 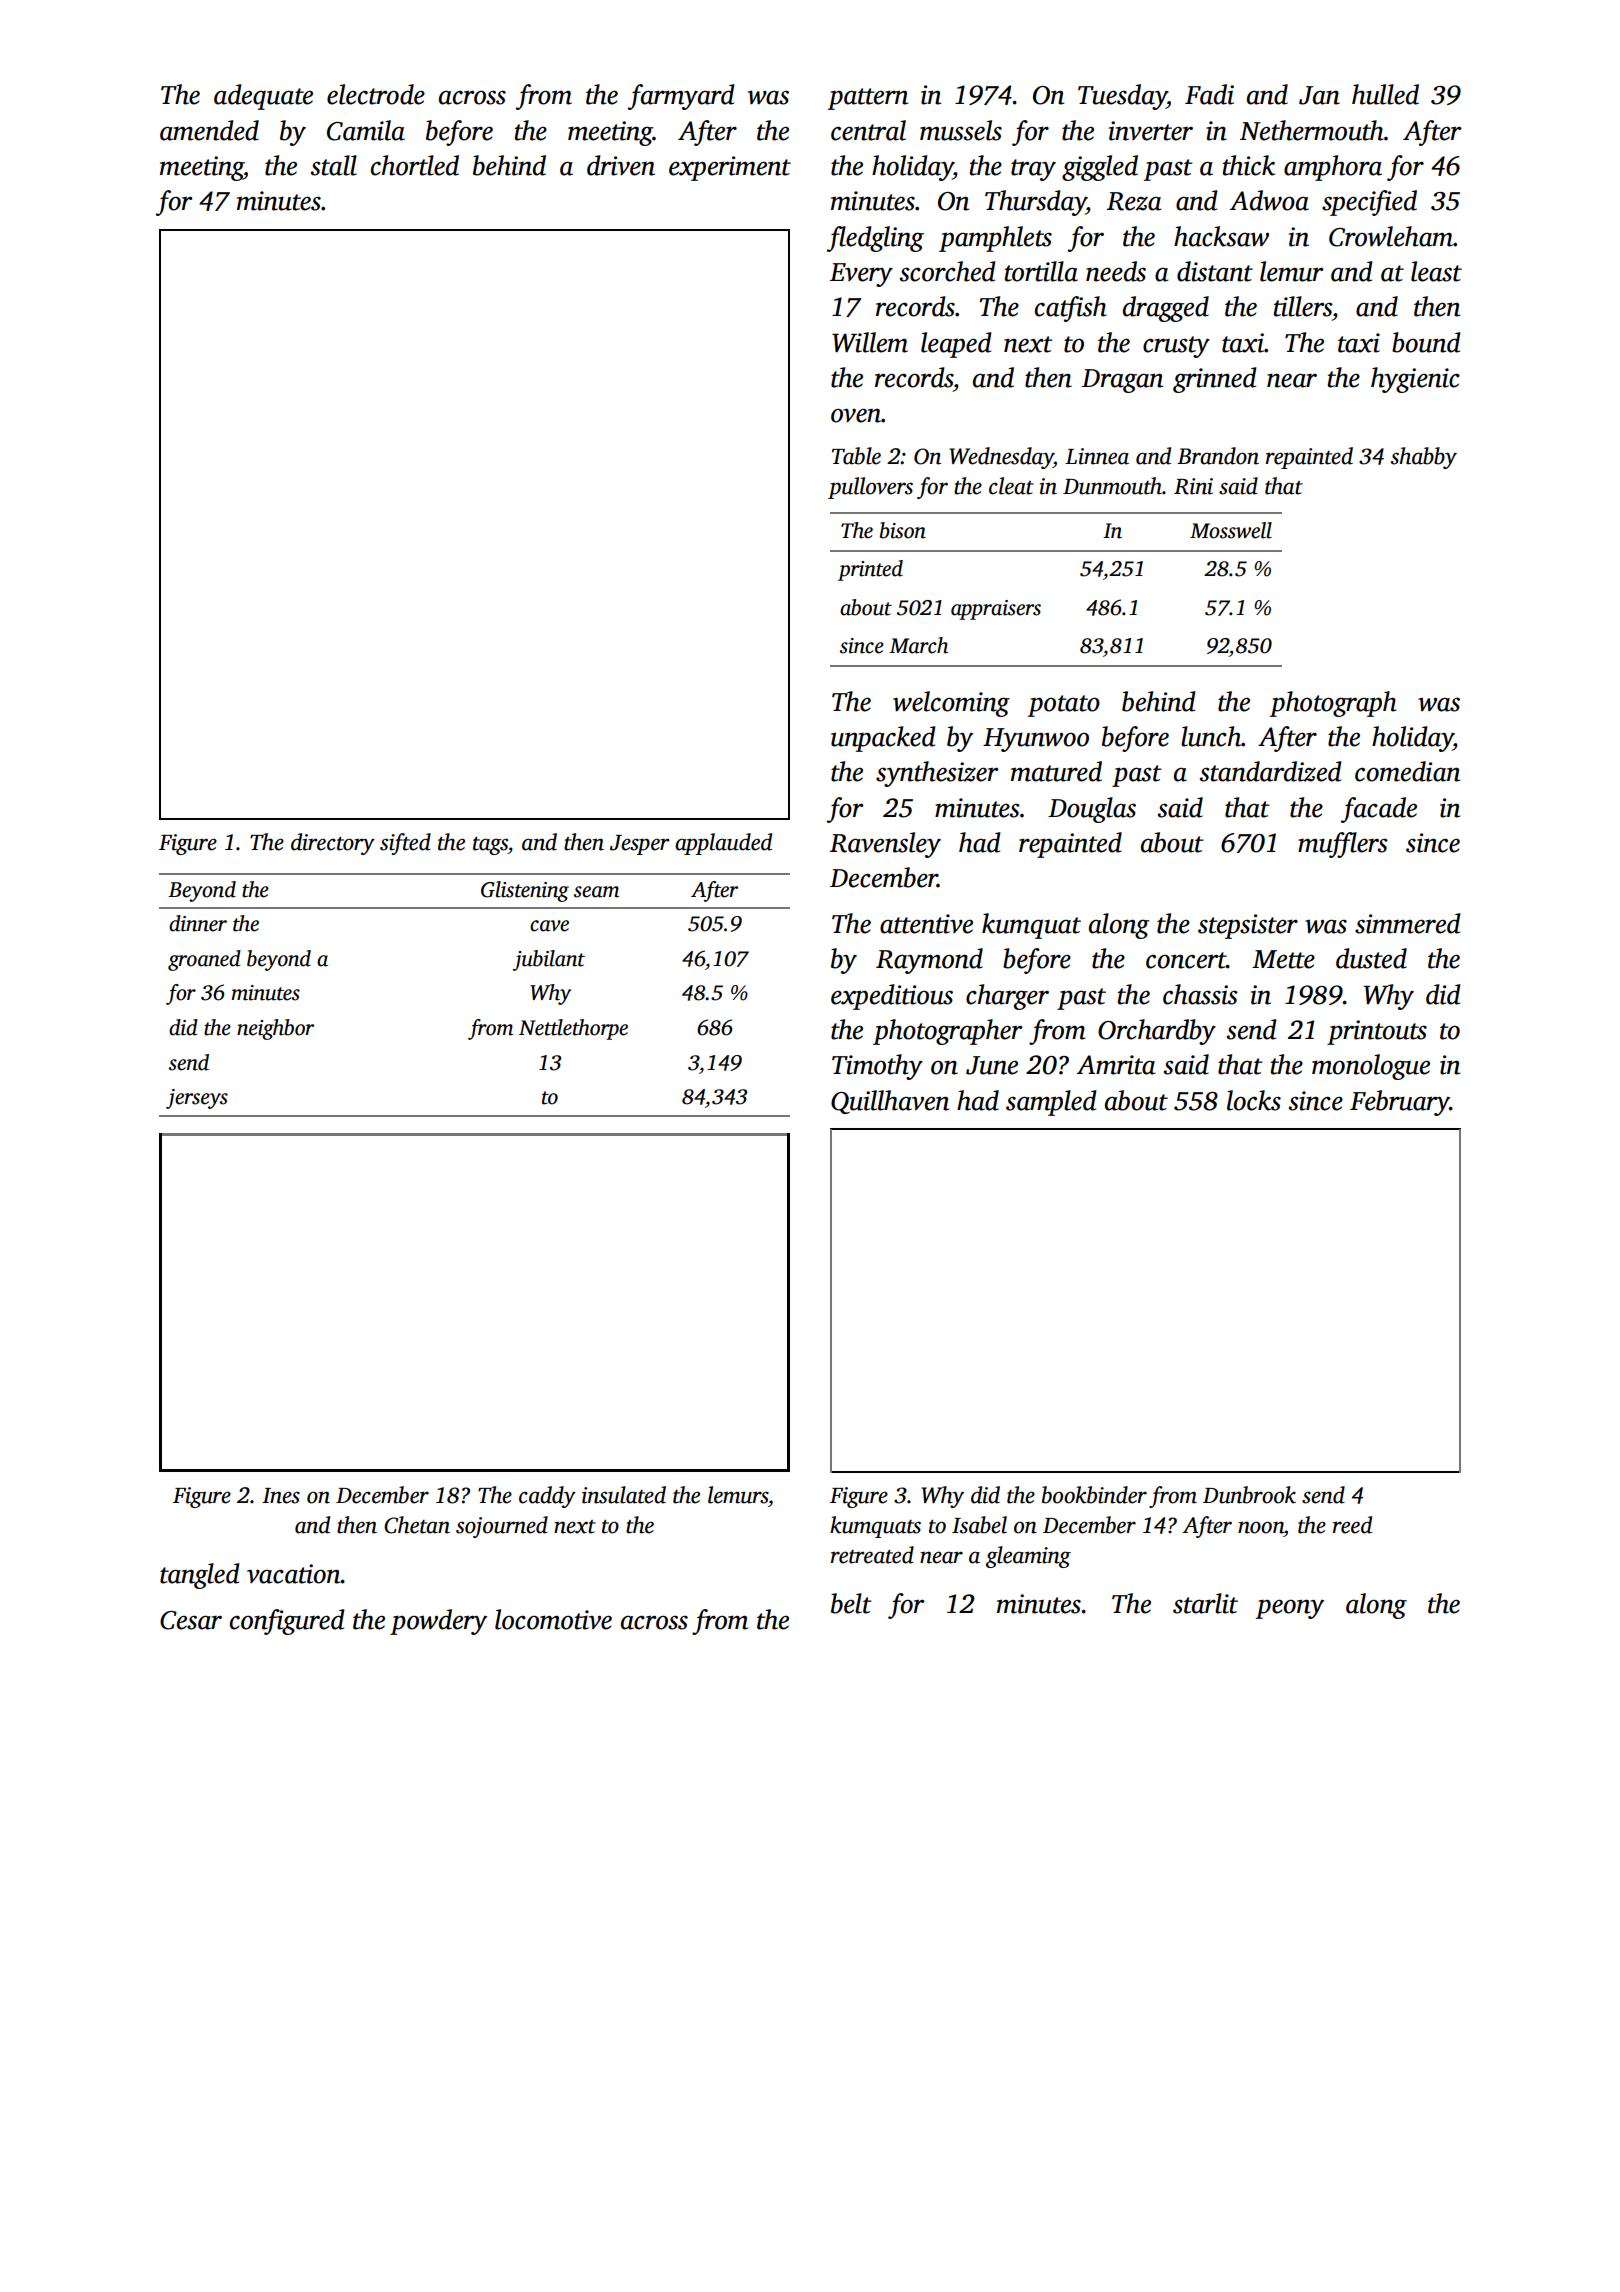 What do you see at coordinates (872, 1555) in the screenshot?
I see `retreated` at bounding box center [872, 1555].
